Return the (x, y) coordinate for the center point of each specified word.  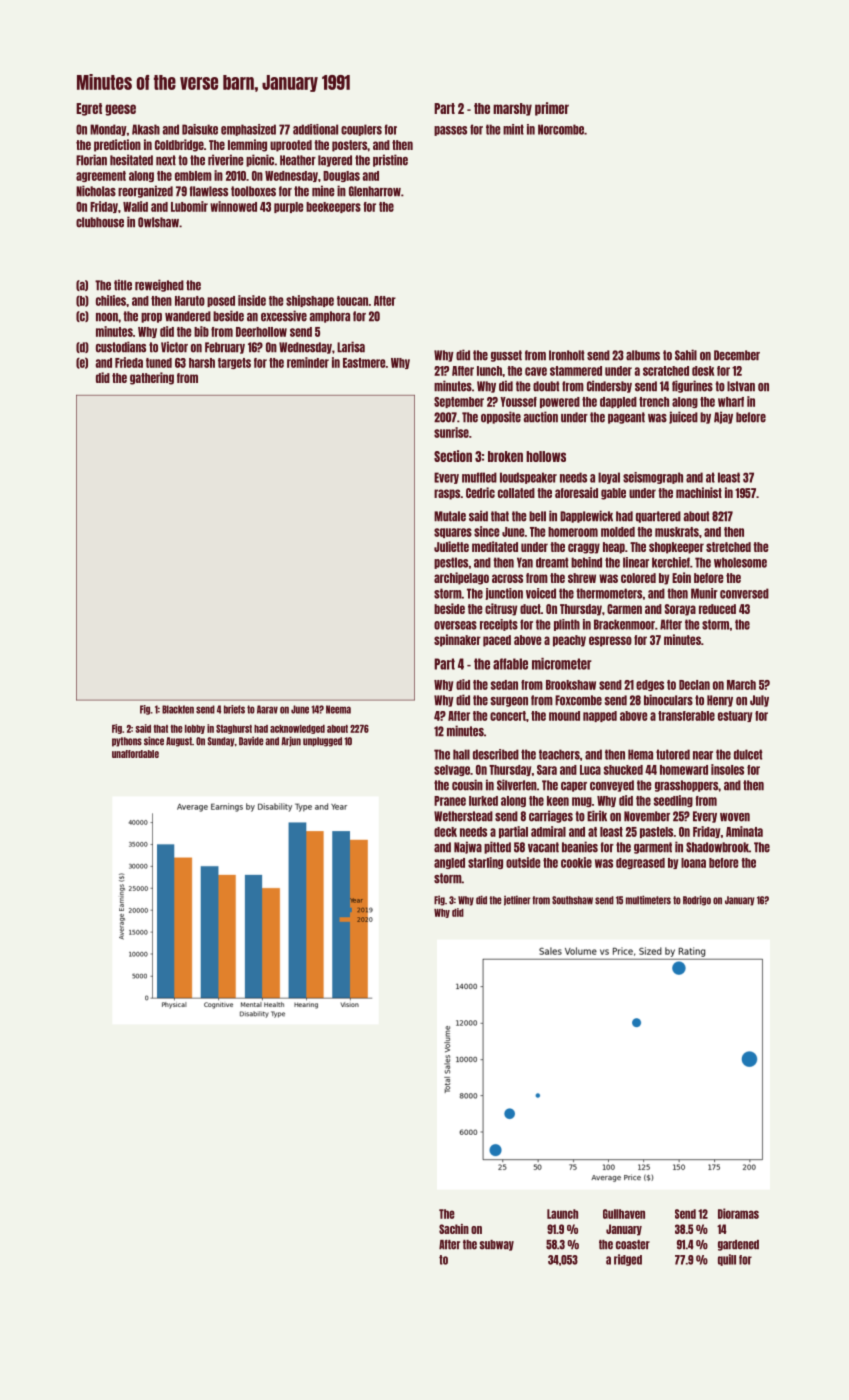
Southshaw (572, 900)
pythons (127, 742)
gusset (506, 356)
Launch (562, 1214)
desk (703, 371)
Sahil (686, 355)
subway (497, 1245)
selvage (452, 770)
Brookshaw (571, 685)
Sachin (454, 1229)
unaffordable (135, 754)
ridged (628, 1260)
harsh (202, 363)
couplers (361, 130)
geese (120, 110)
